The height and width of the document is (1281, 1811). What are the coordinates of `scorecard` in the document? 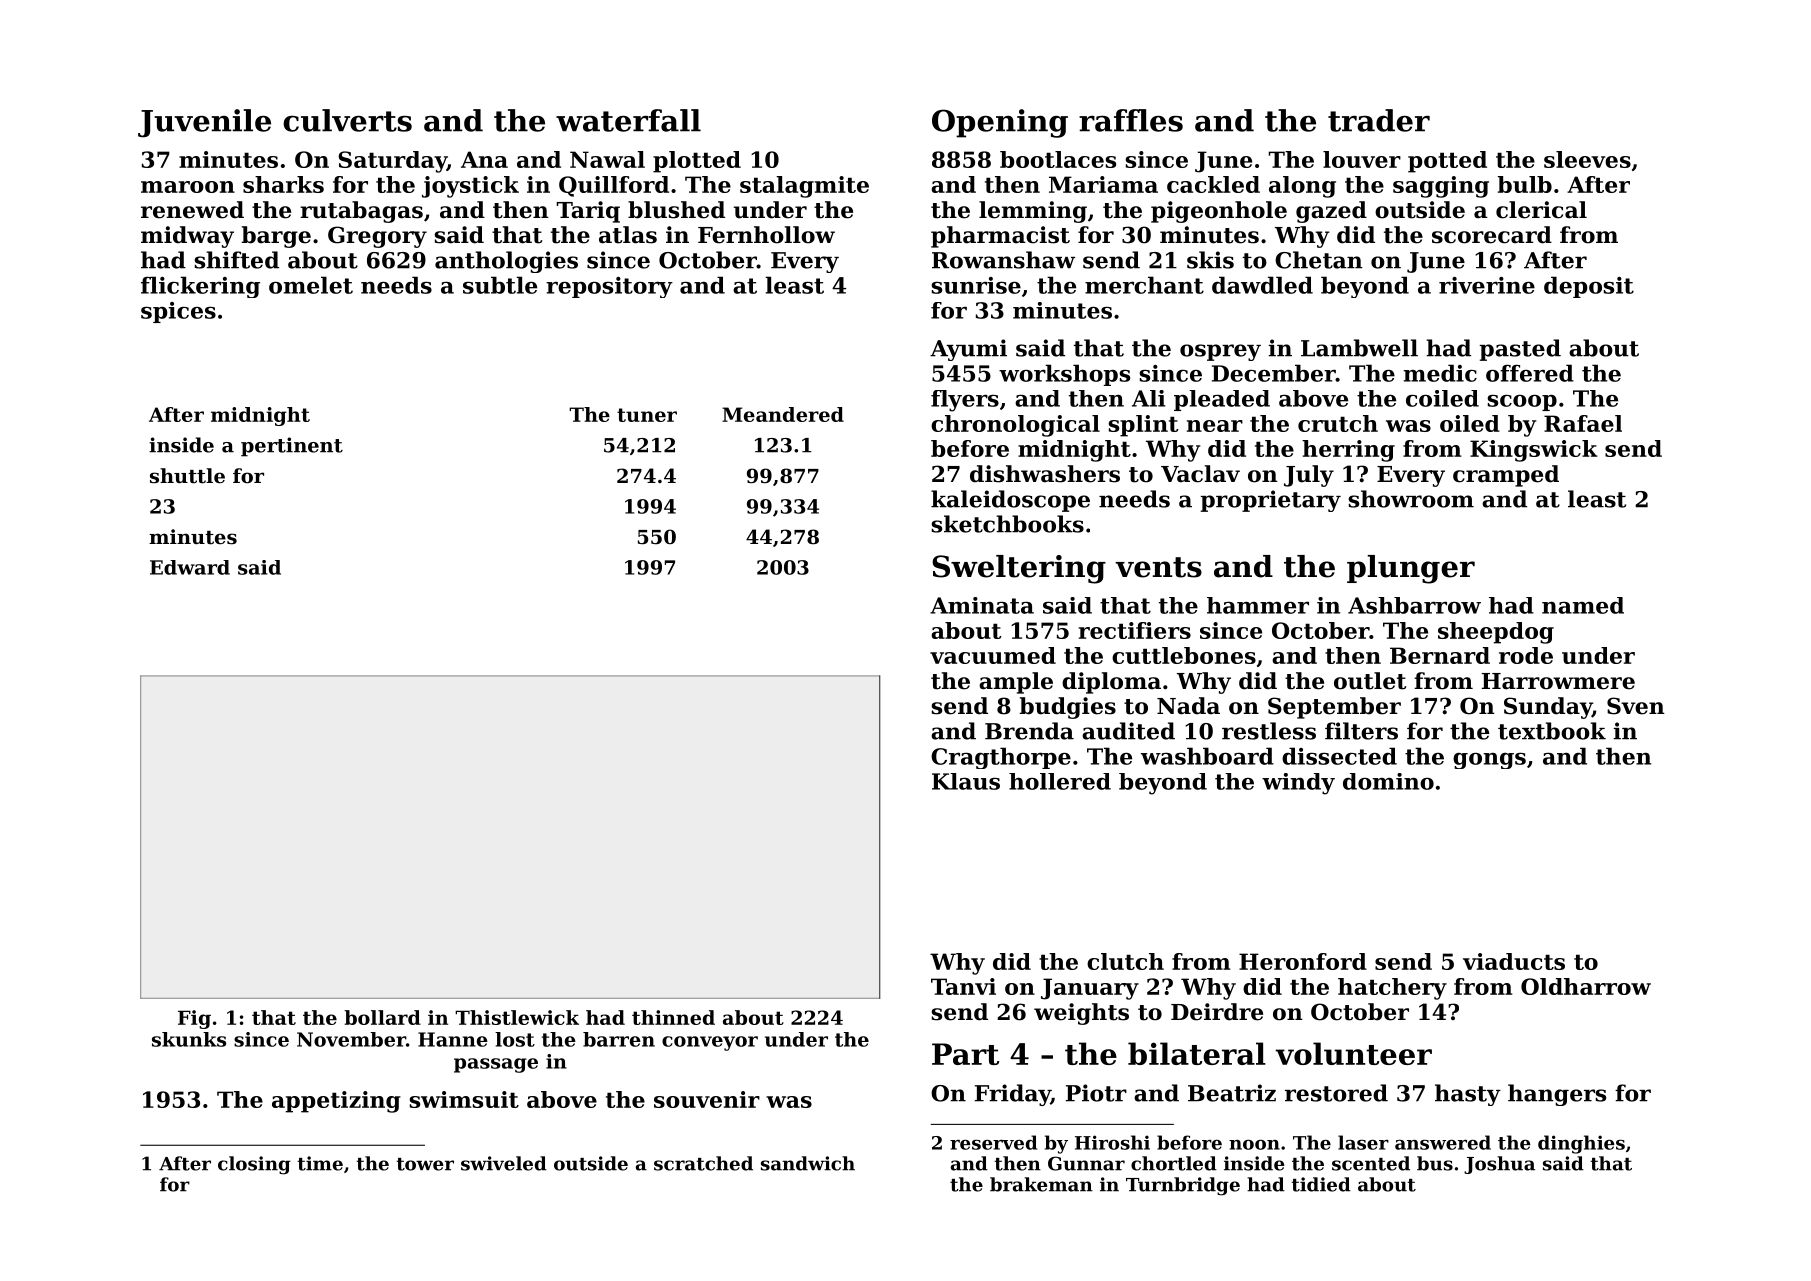 It's located at (1492, 235).
